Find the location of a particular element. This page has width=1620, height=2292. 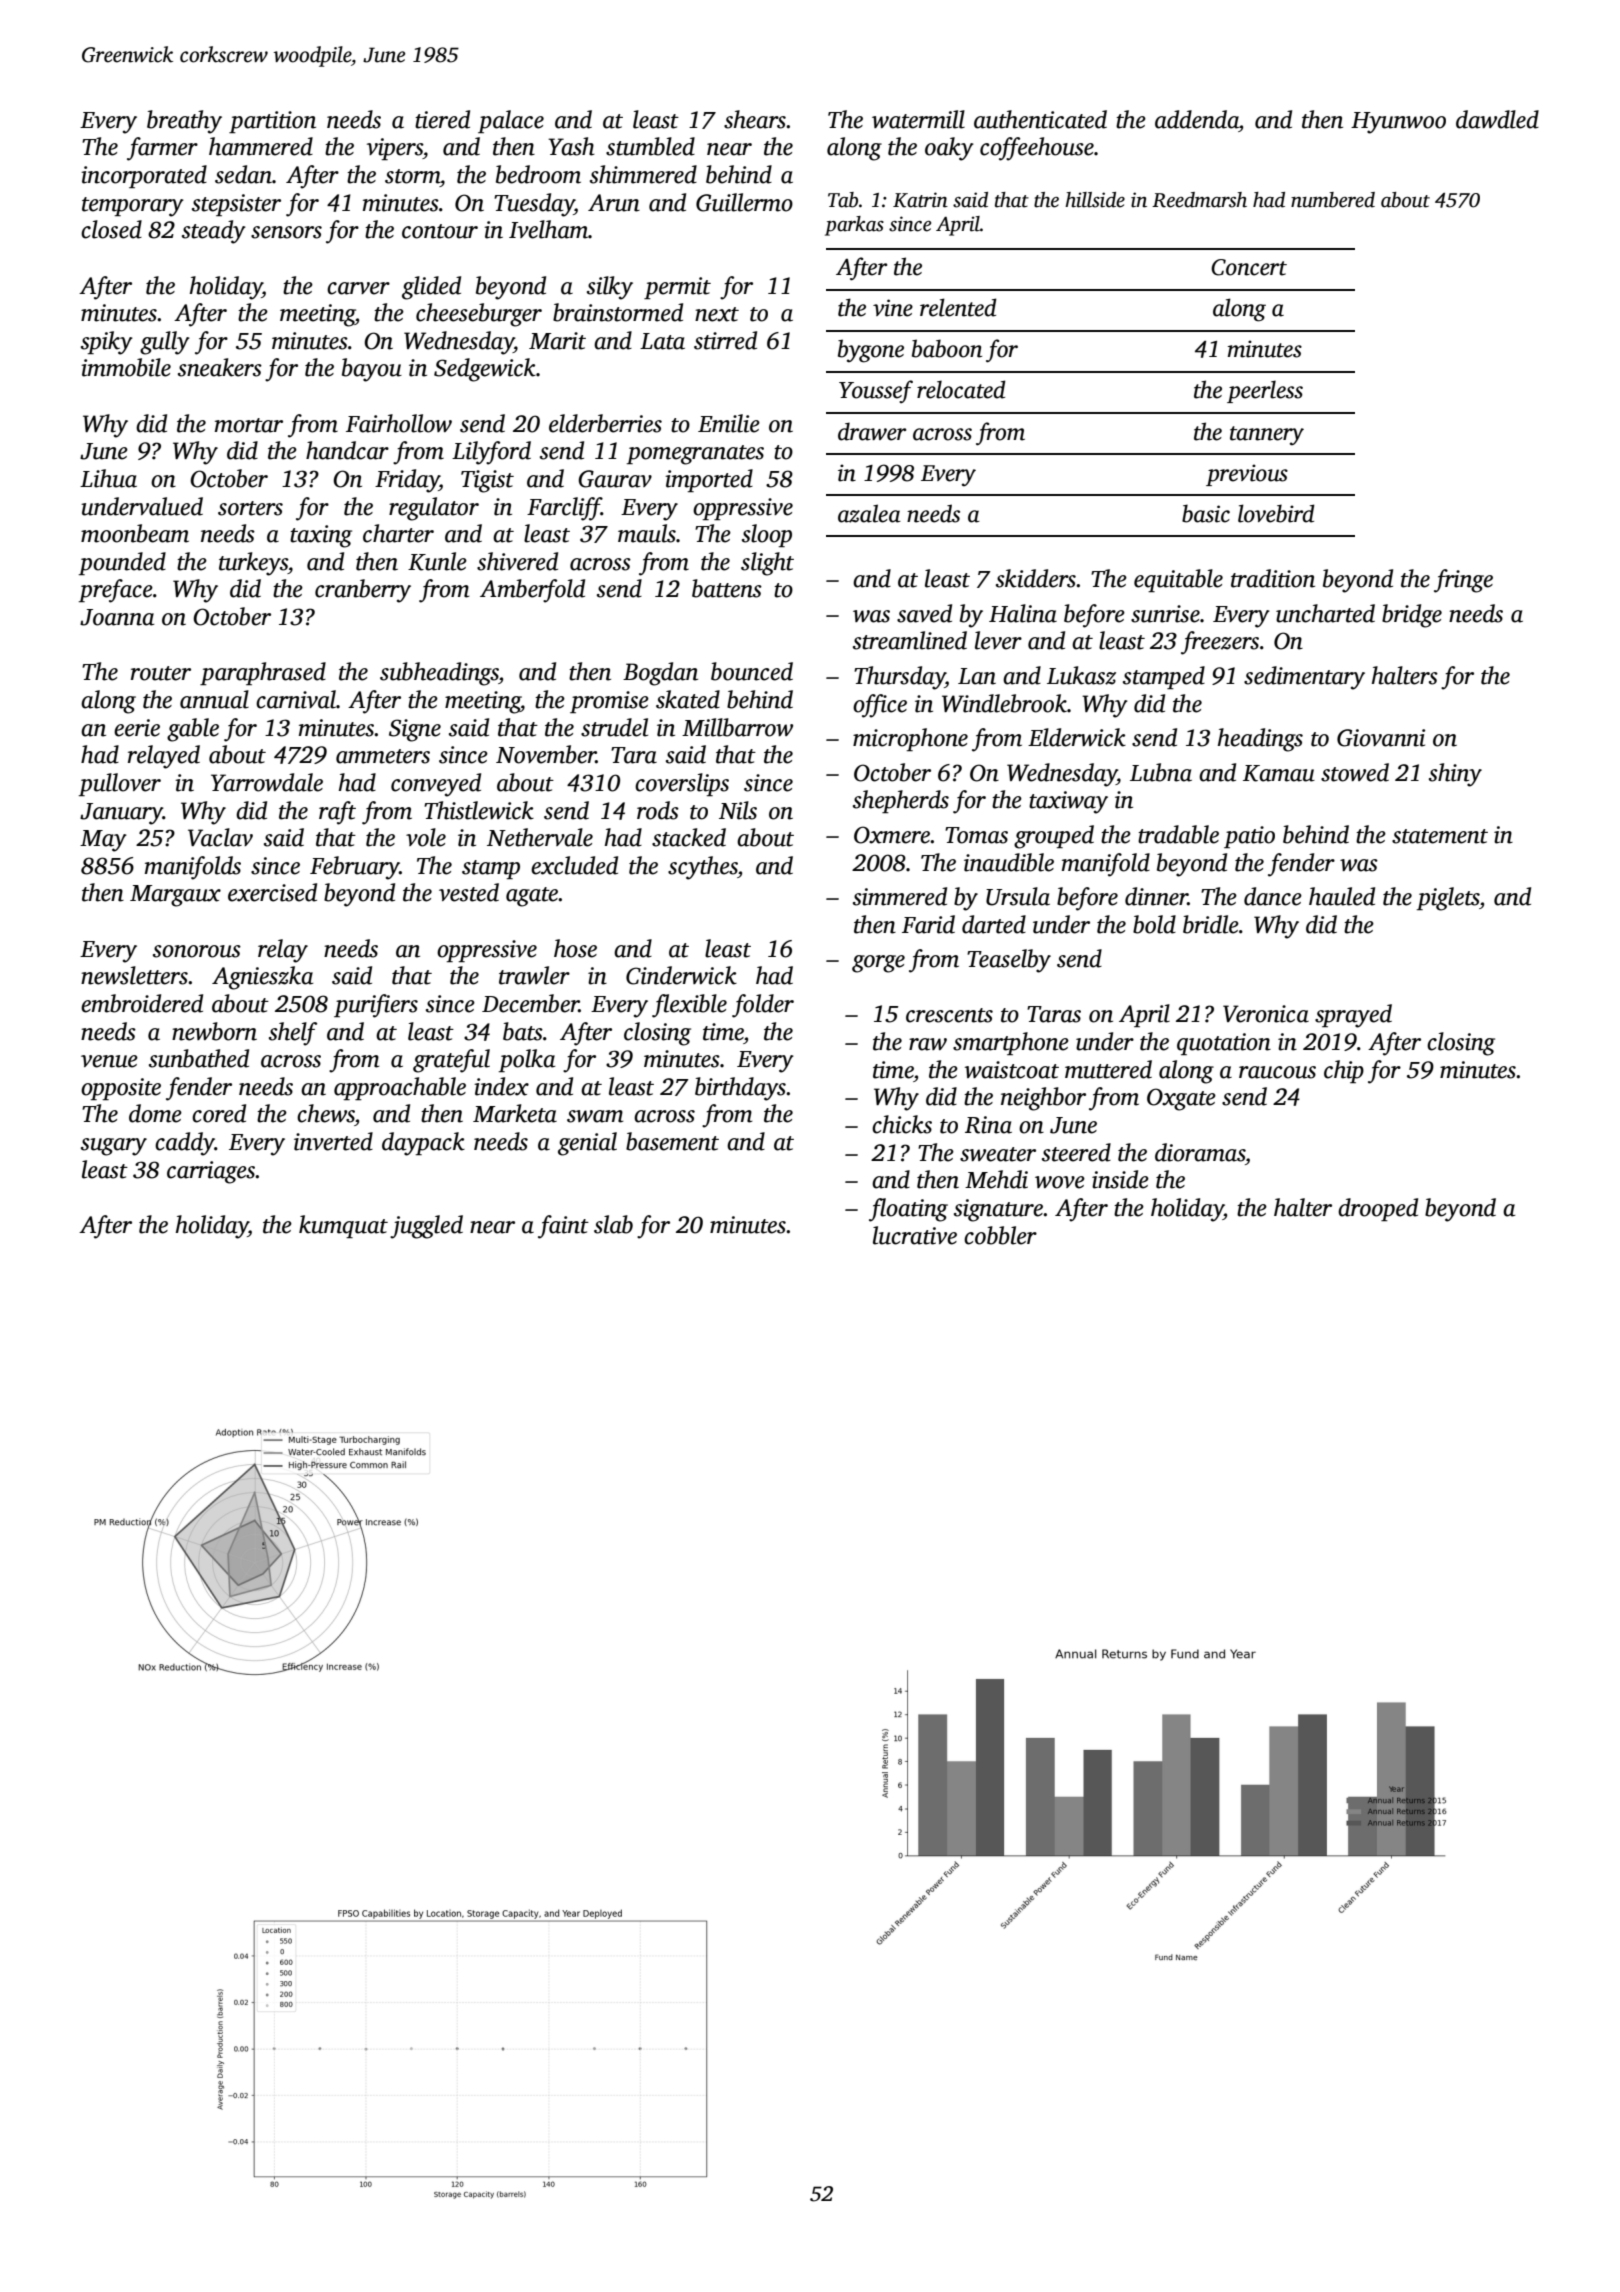

Bogdan is located at coordinates (660, 674).
